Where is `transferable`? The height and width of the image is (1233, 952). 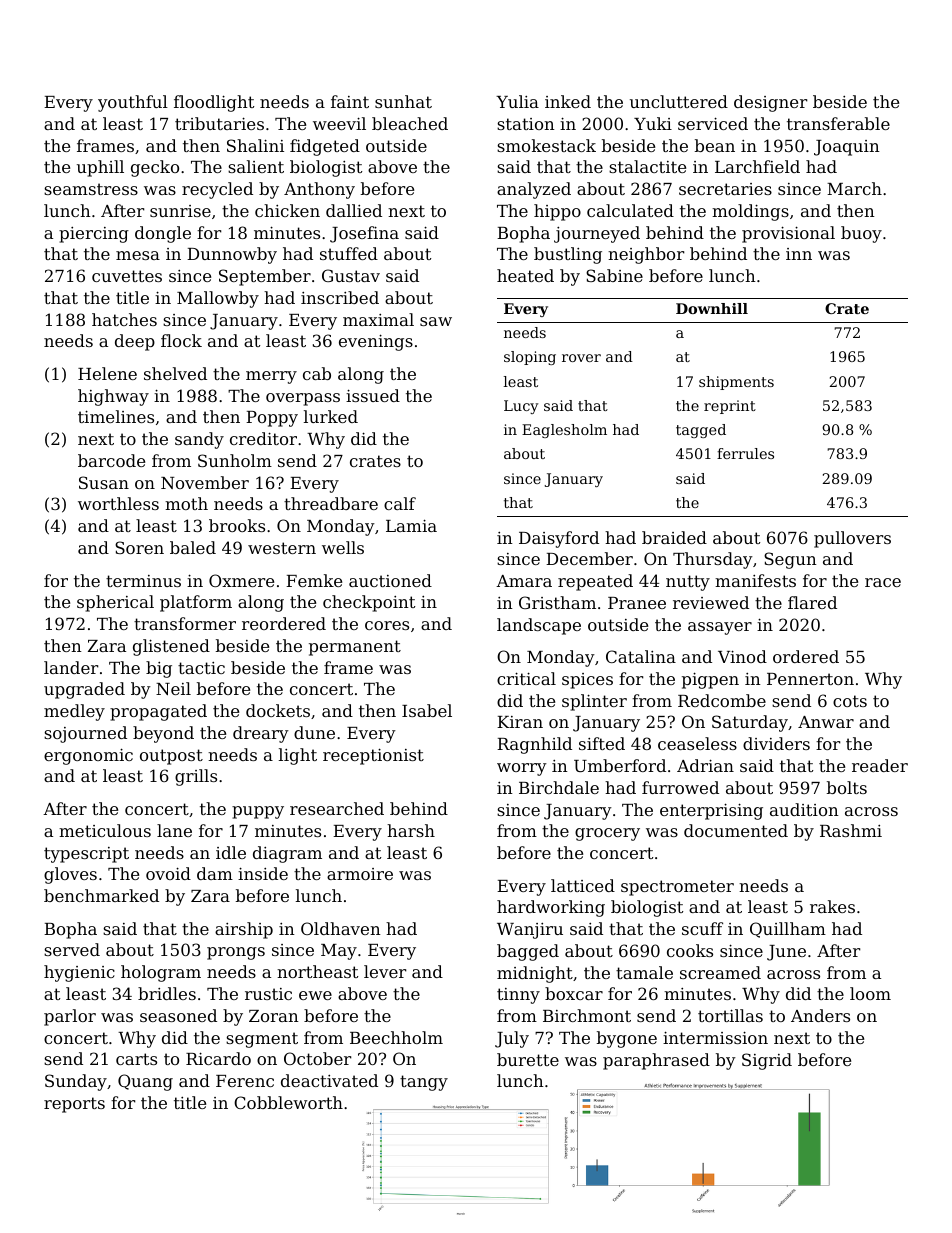
transferable is located at coordinates (838, 123).
